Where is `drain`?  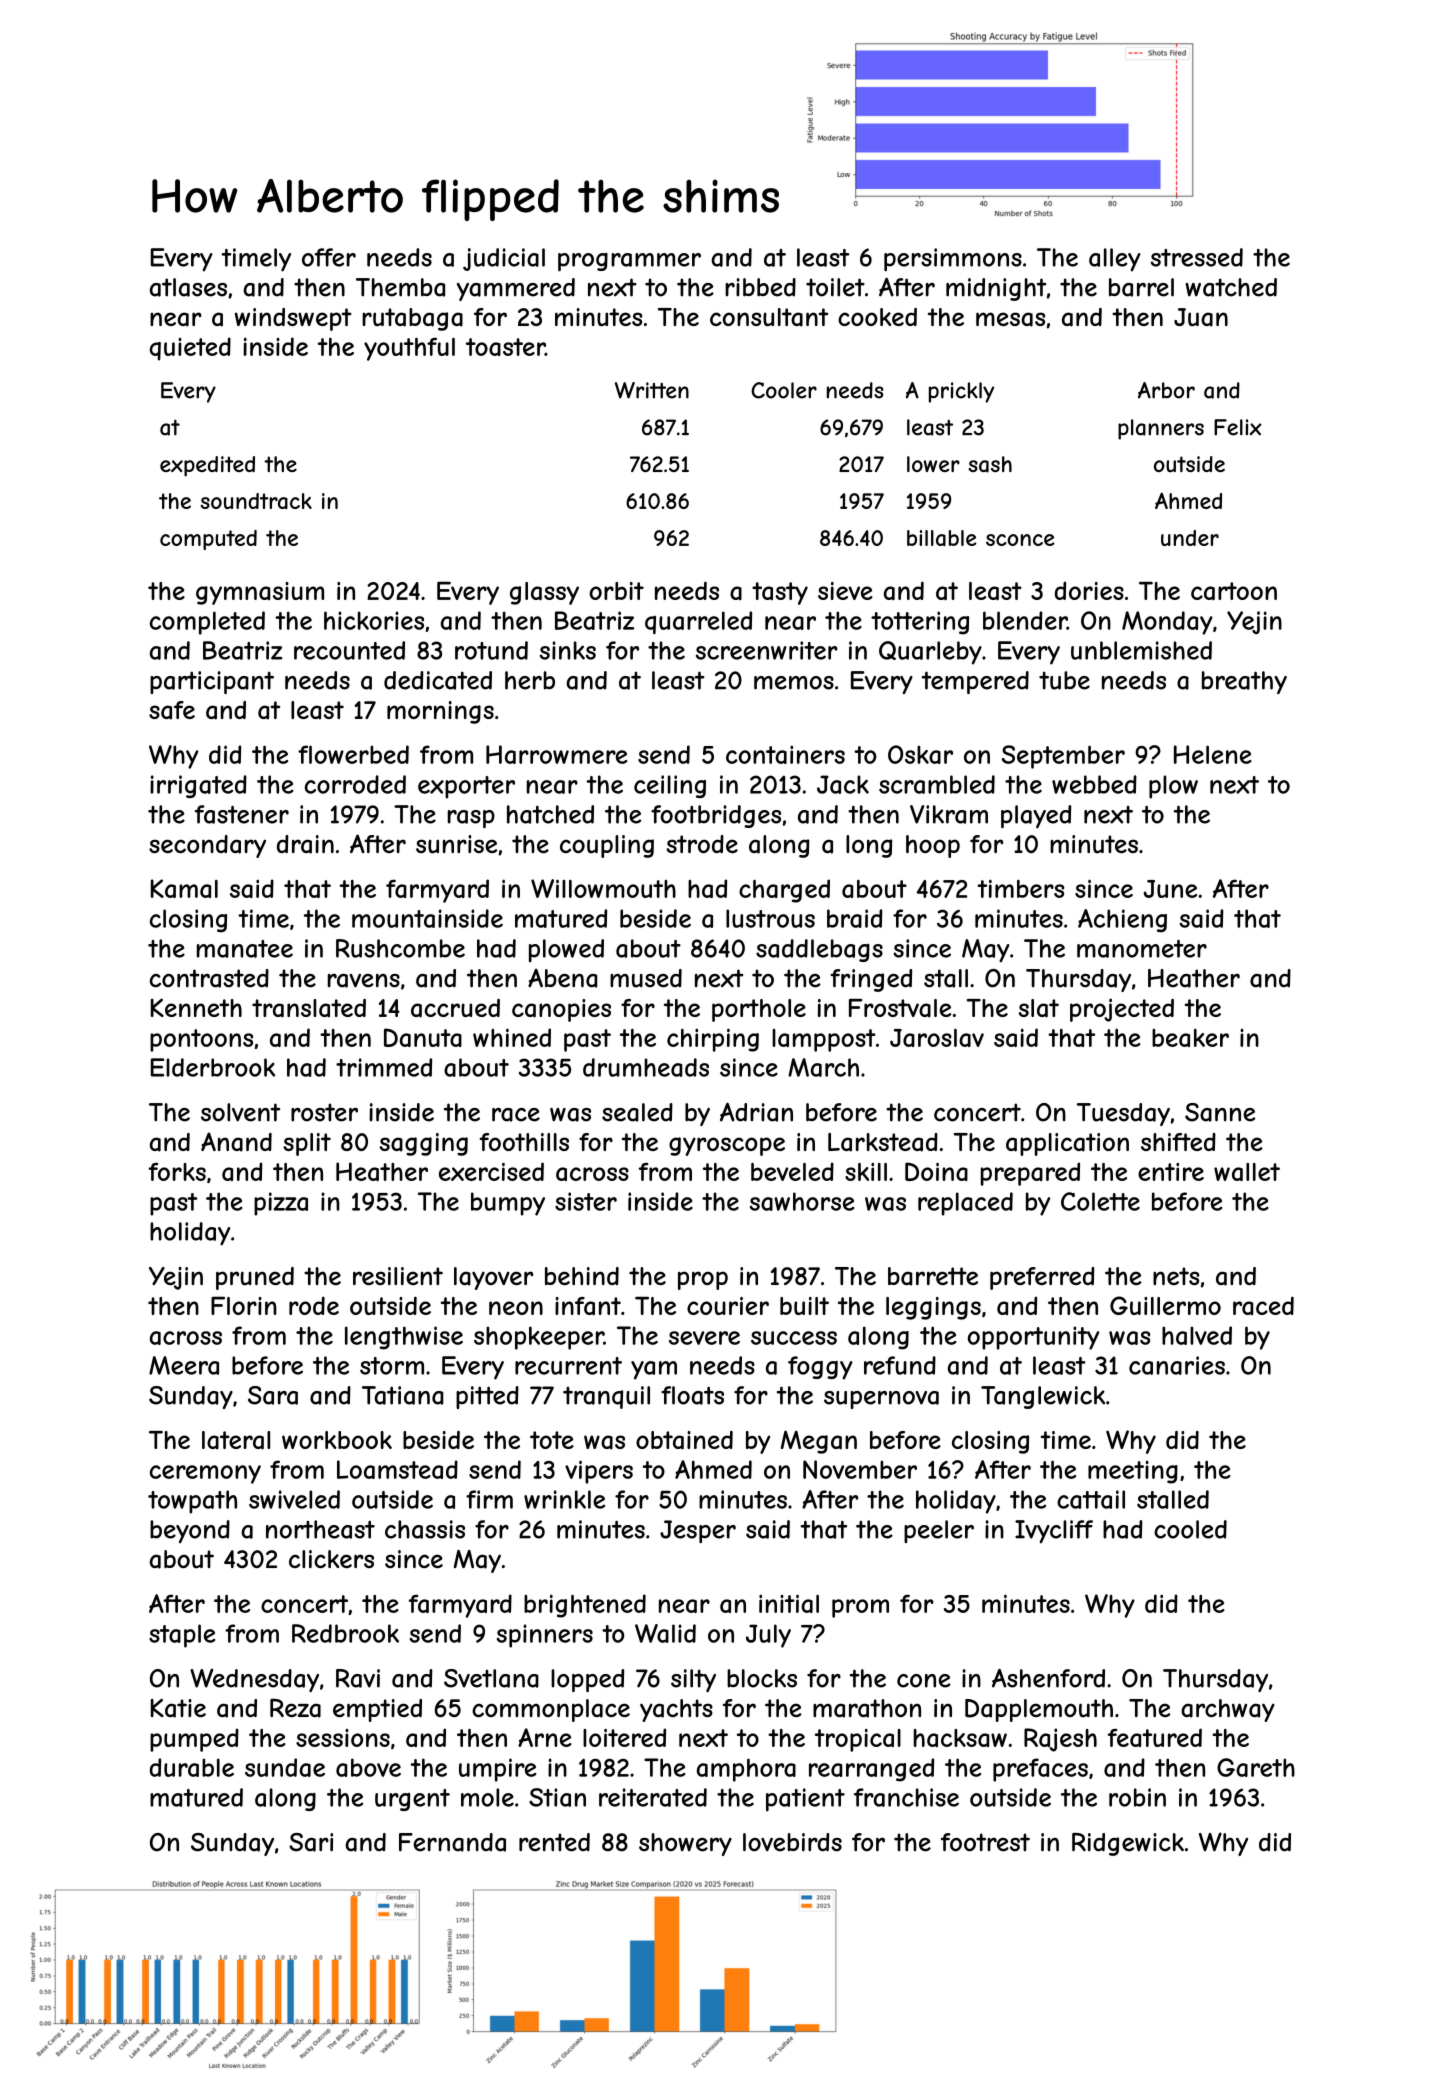 drain is located at coordinates (305, 844).
